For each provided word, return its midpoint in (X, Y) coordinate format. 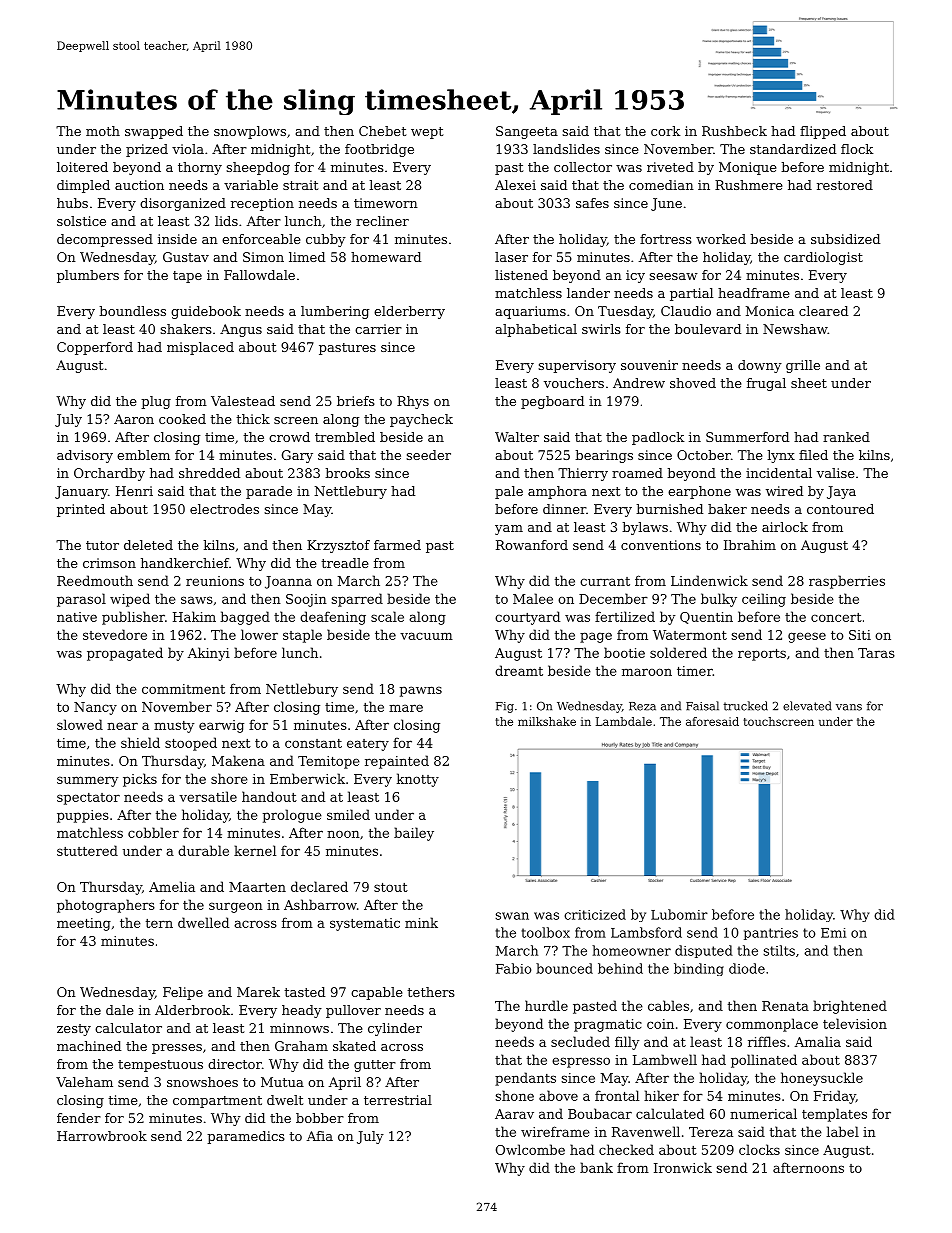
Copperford (95, 348)
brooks (347, 473)
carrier (378, 329)
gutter (375, 1066)
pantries (771, 934)
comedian (661, 185)
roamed (637, 473)
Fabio (513, 968)
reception (262, 204)
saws (197, 600)
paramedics (246, 1137)
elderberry (409, 312)
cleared (823, 311)
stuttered (87, 850)
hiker (661, 1095)
